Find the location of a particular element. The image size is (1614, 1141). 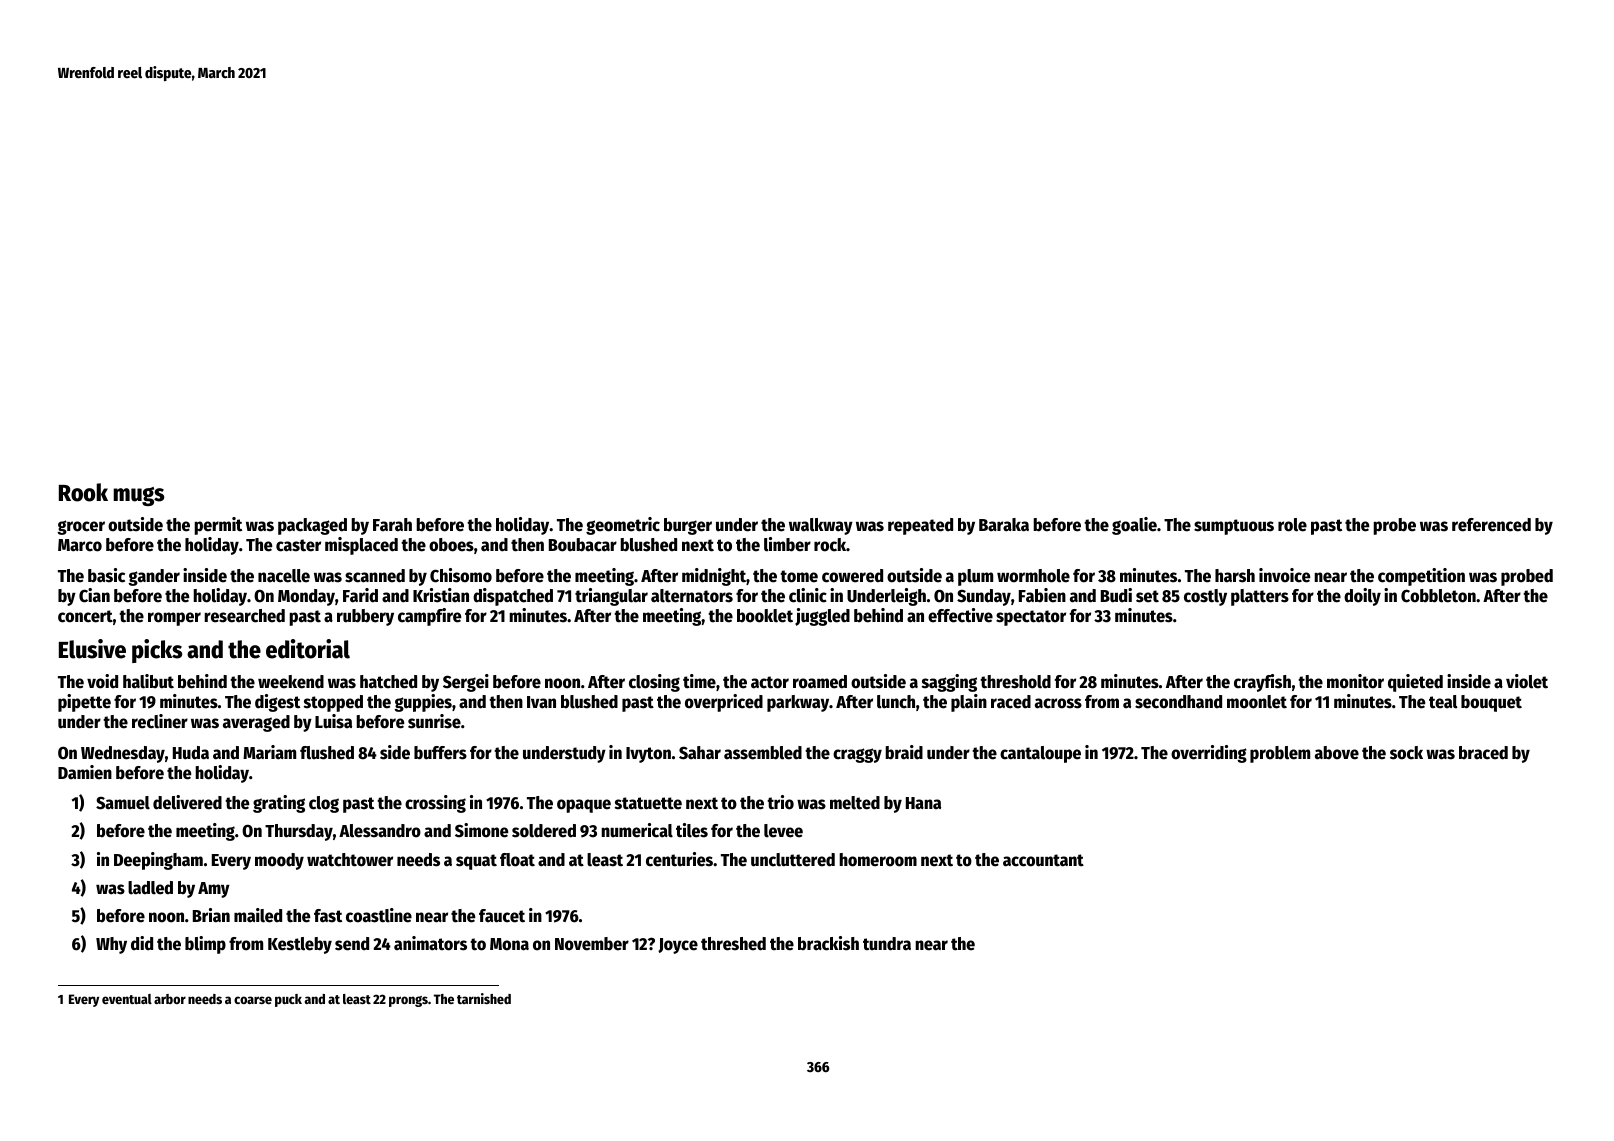

editorial is located at coordinates (308, 649).
